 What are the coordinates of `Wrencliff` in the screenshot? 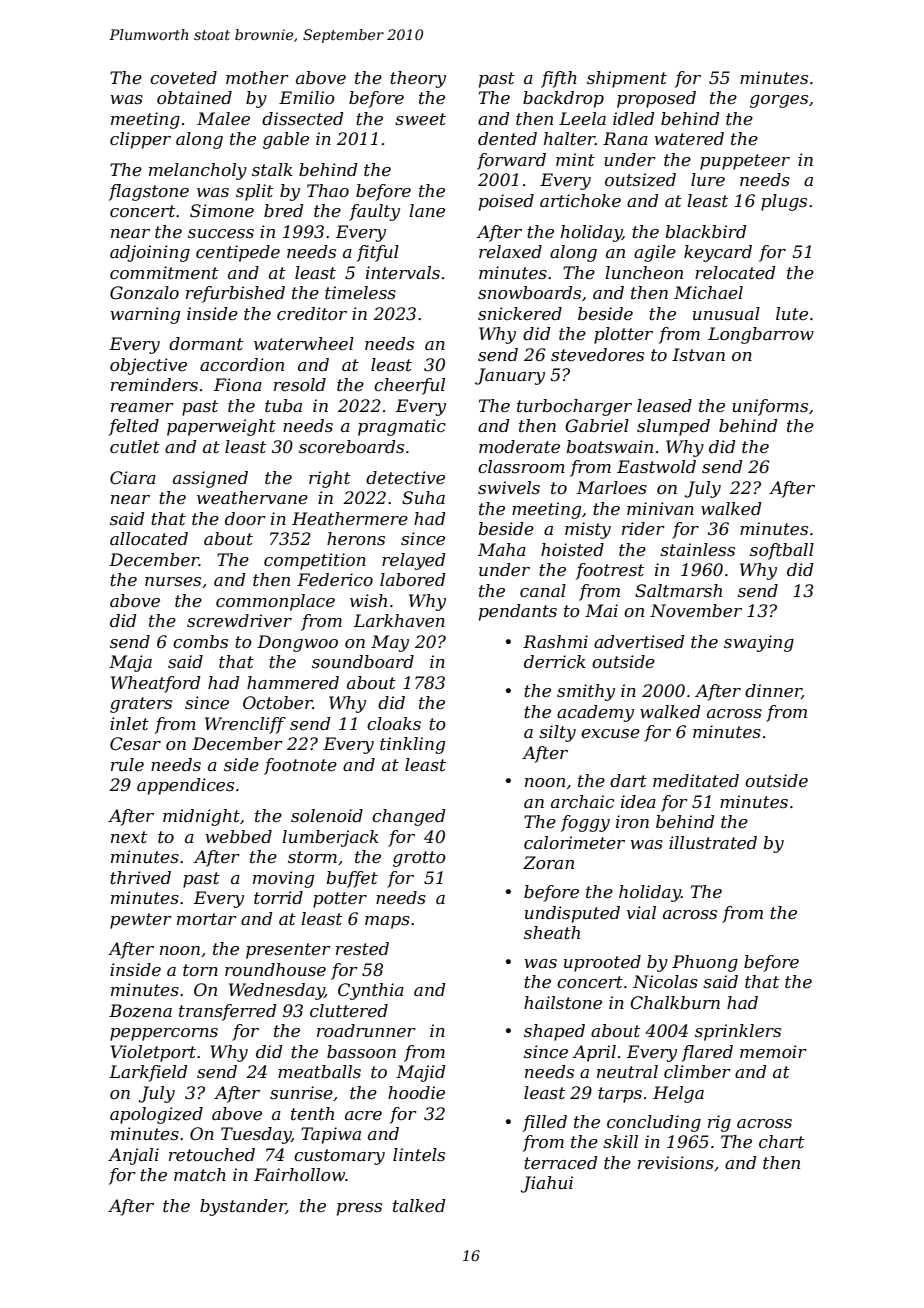 It's located at (245, 725).
